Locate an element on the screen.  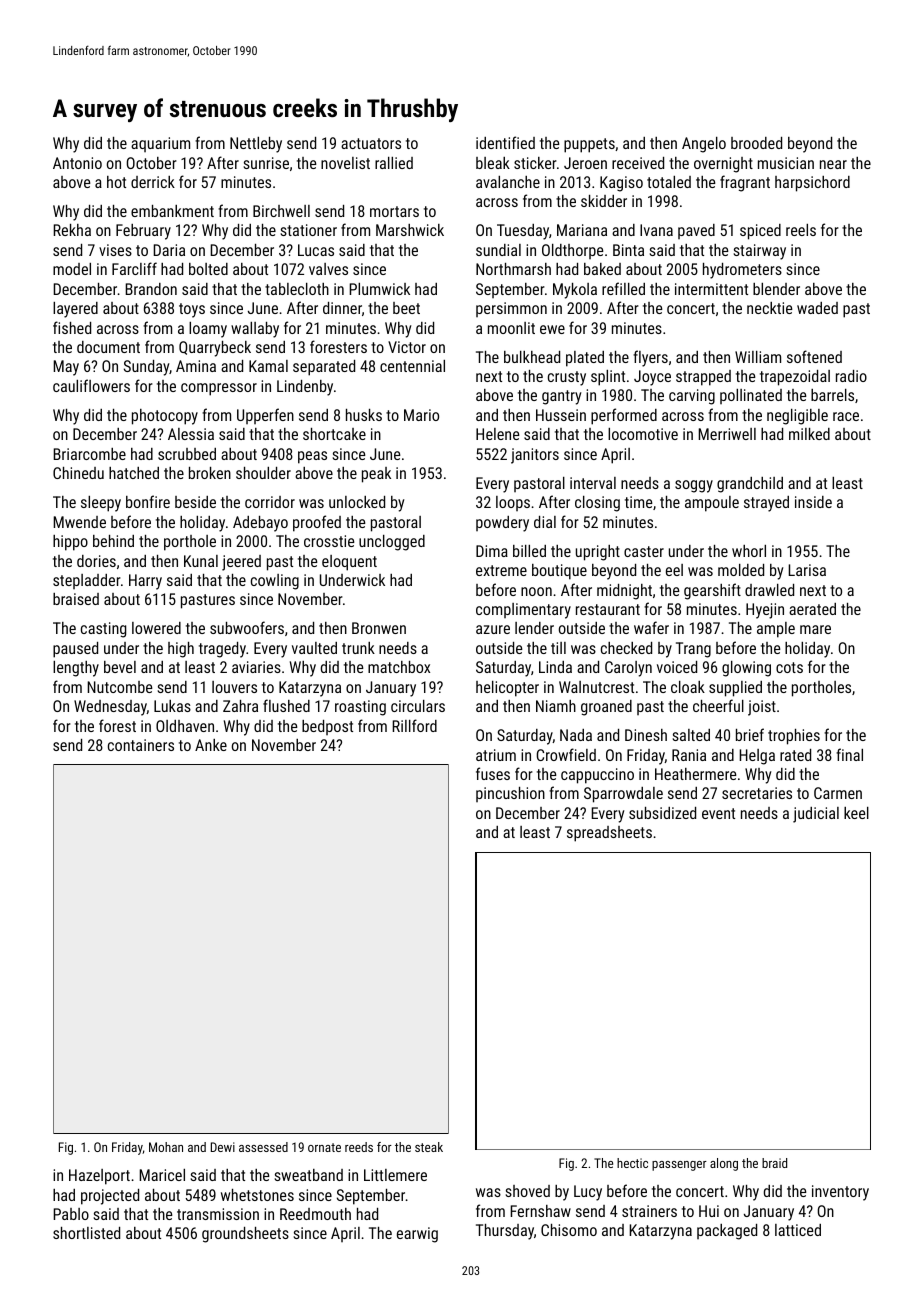
Mohan is located at coordinates (166, 1147).
